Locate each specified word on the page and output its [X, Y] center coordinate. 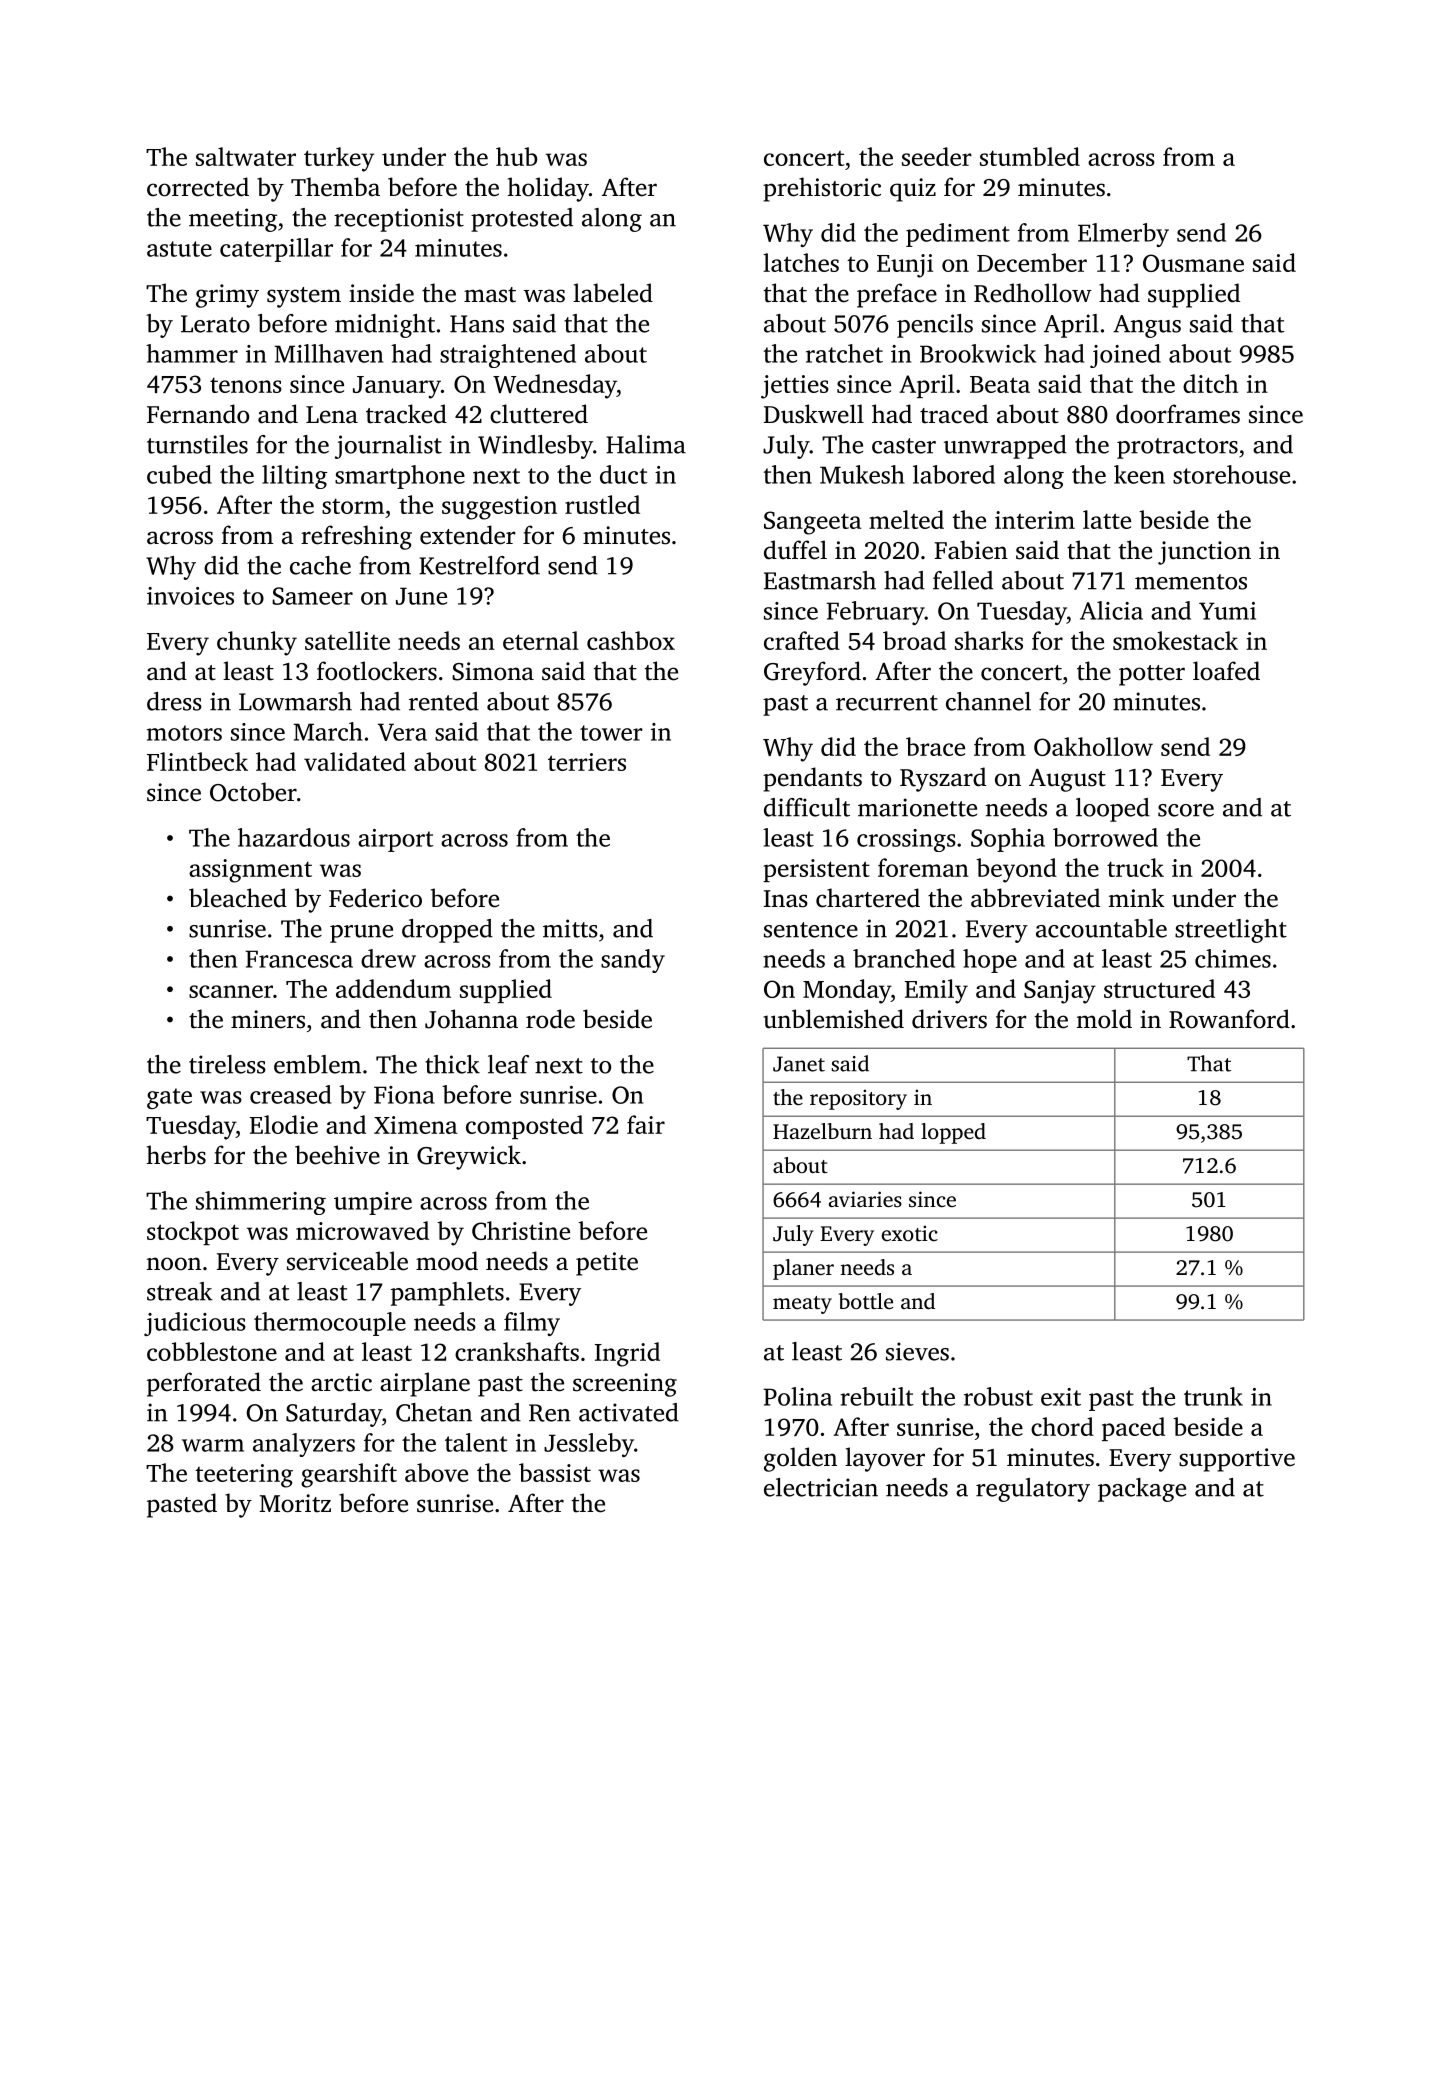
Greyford [812, 673]
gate [169, 1098]
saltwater [246, 156]
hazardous [294, 837]
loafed [1226, 671]
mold [1104, 1019]
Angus [1147, 326]
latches [801, 262]
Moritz [295, 1503]
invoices [190, 596]
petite [607, 1264]
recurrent [887, 703]
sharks [989, 640]
